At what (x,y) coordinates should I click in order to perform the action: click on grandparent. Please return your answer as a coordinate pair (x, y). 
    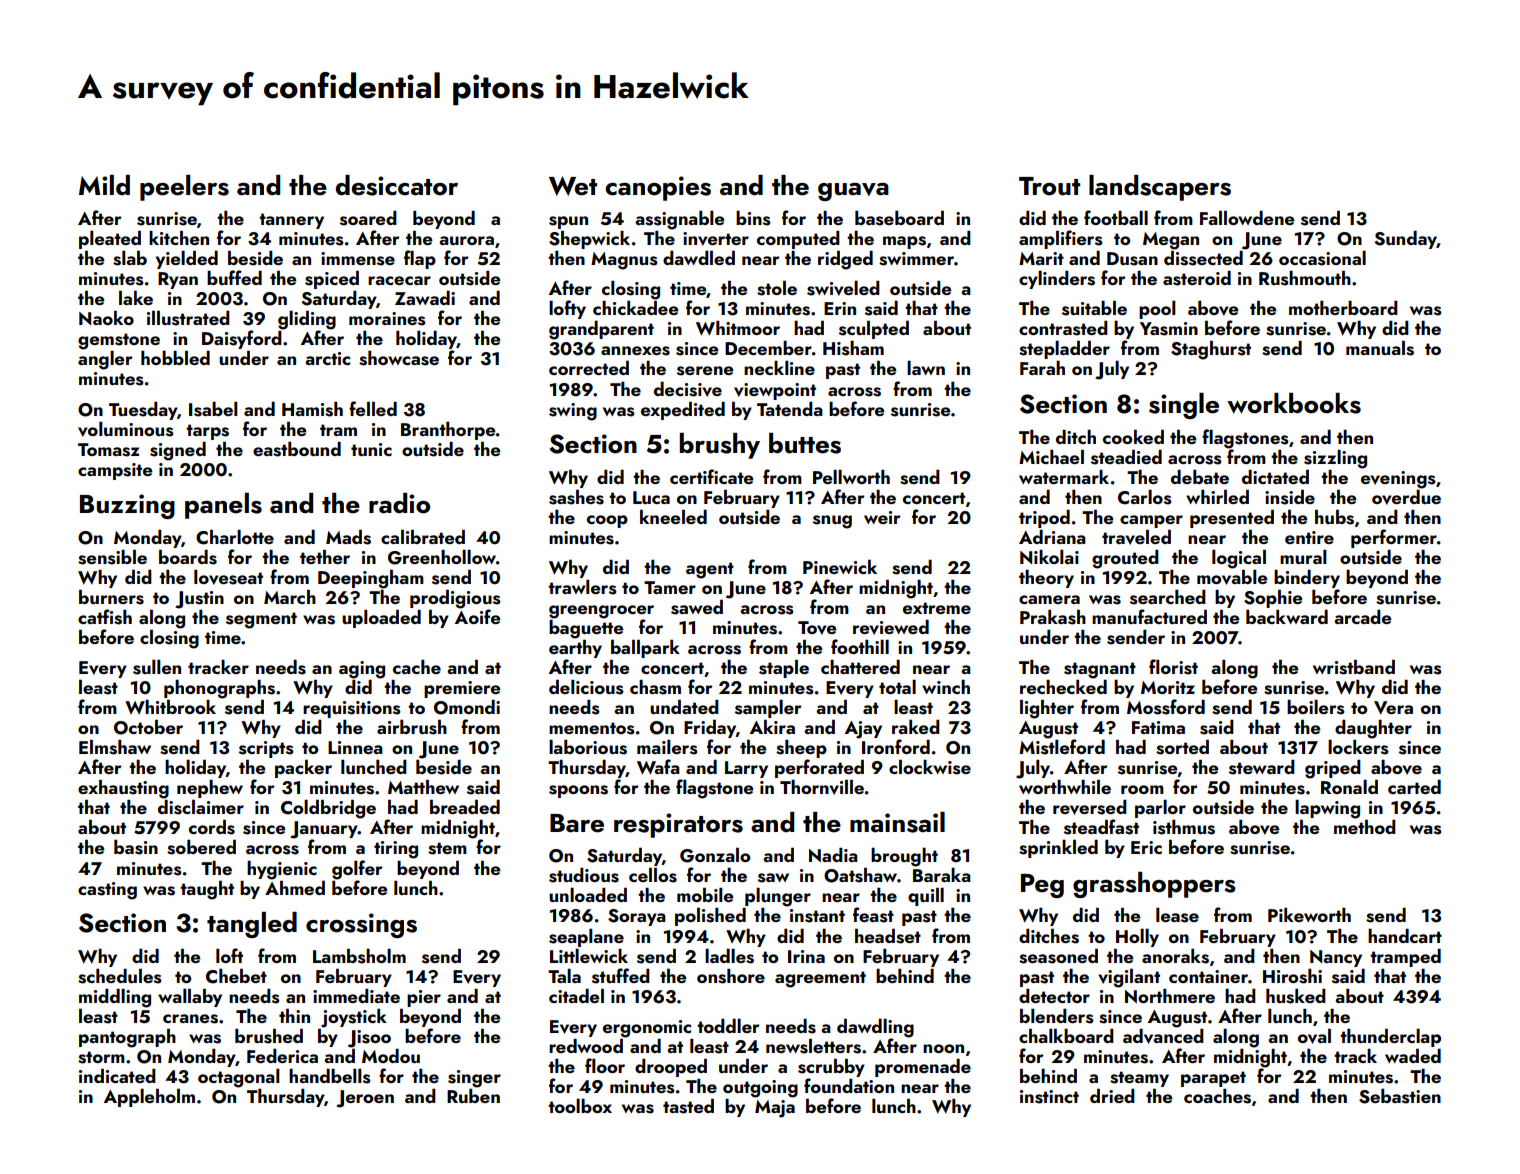
    Looking at the image, I should click on (601, 330).
